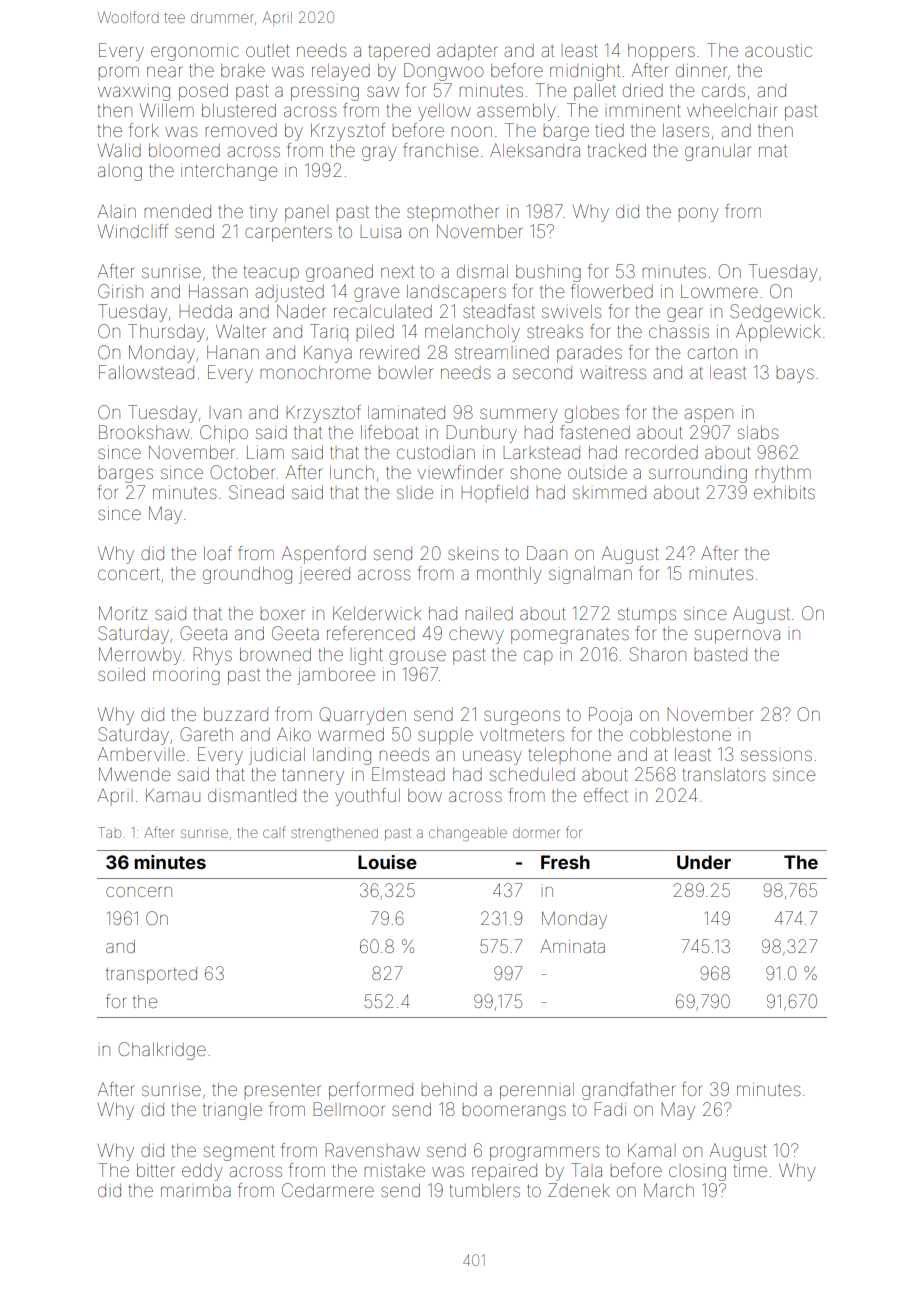  What do you see at coordinates (212, 656) in the screenshot?
I see `Rhys` at bounding box center [212, 656].
